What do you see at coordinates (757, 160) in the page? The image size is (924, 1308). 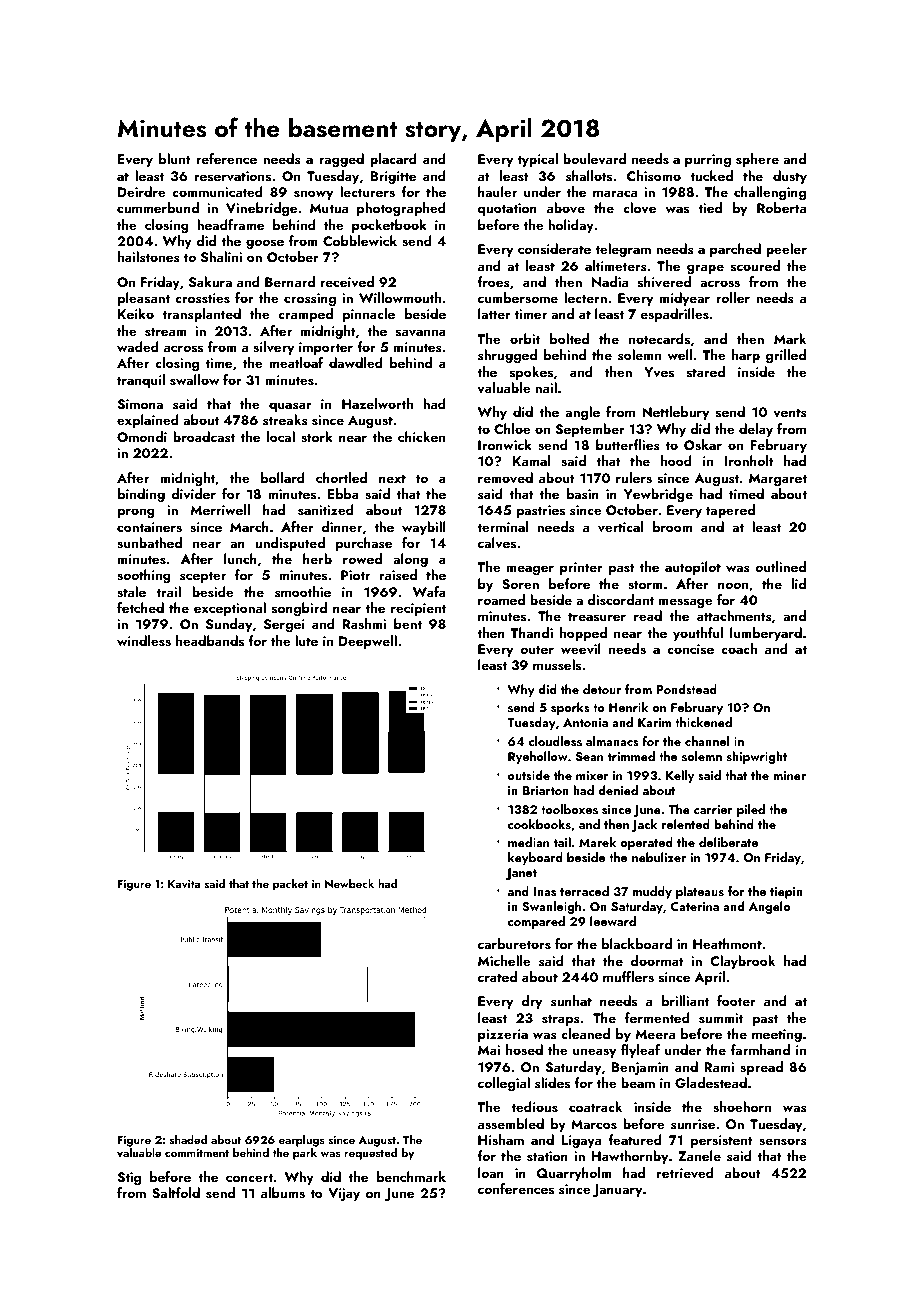 I see `sphere` at bounding box center [757, 160].
